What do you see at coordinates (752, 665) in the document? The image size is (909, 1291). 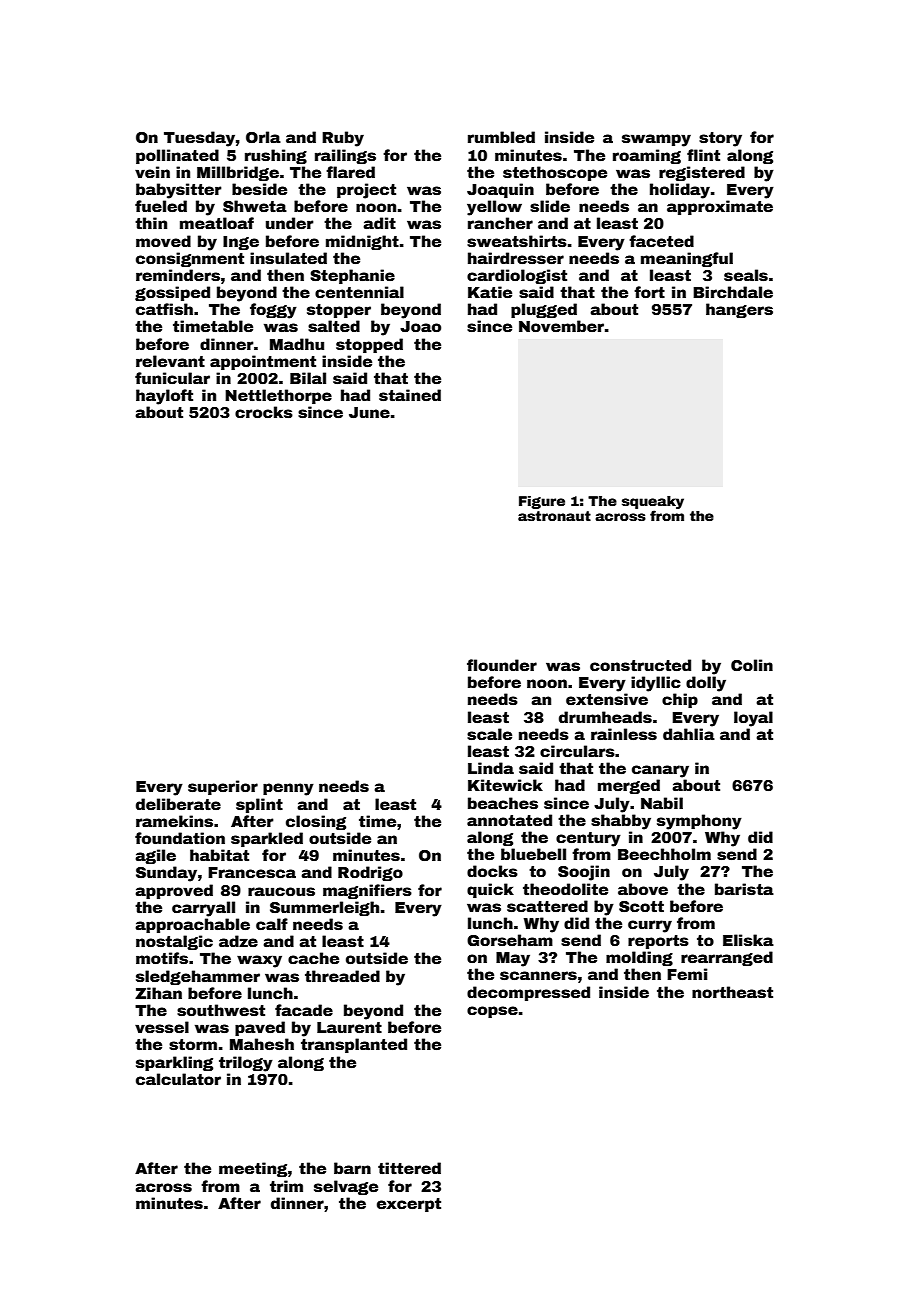 I see `Colin` at bounding box center [752, 665].
